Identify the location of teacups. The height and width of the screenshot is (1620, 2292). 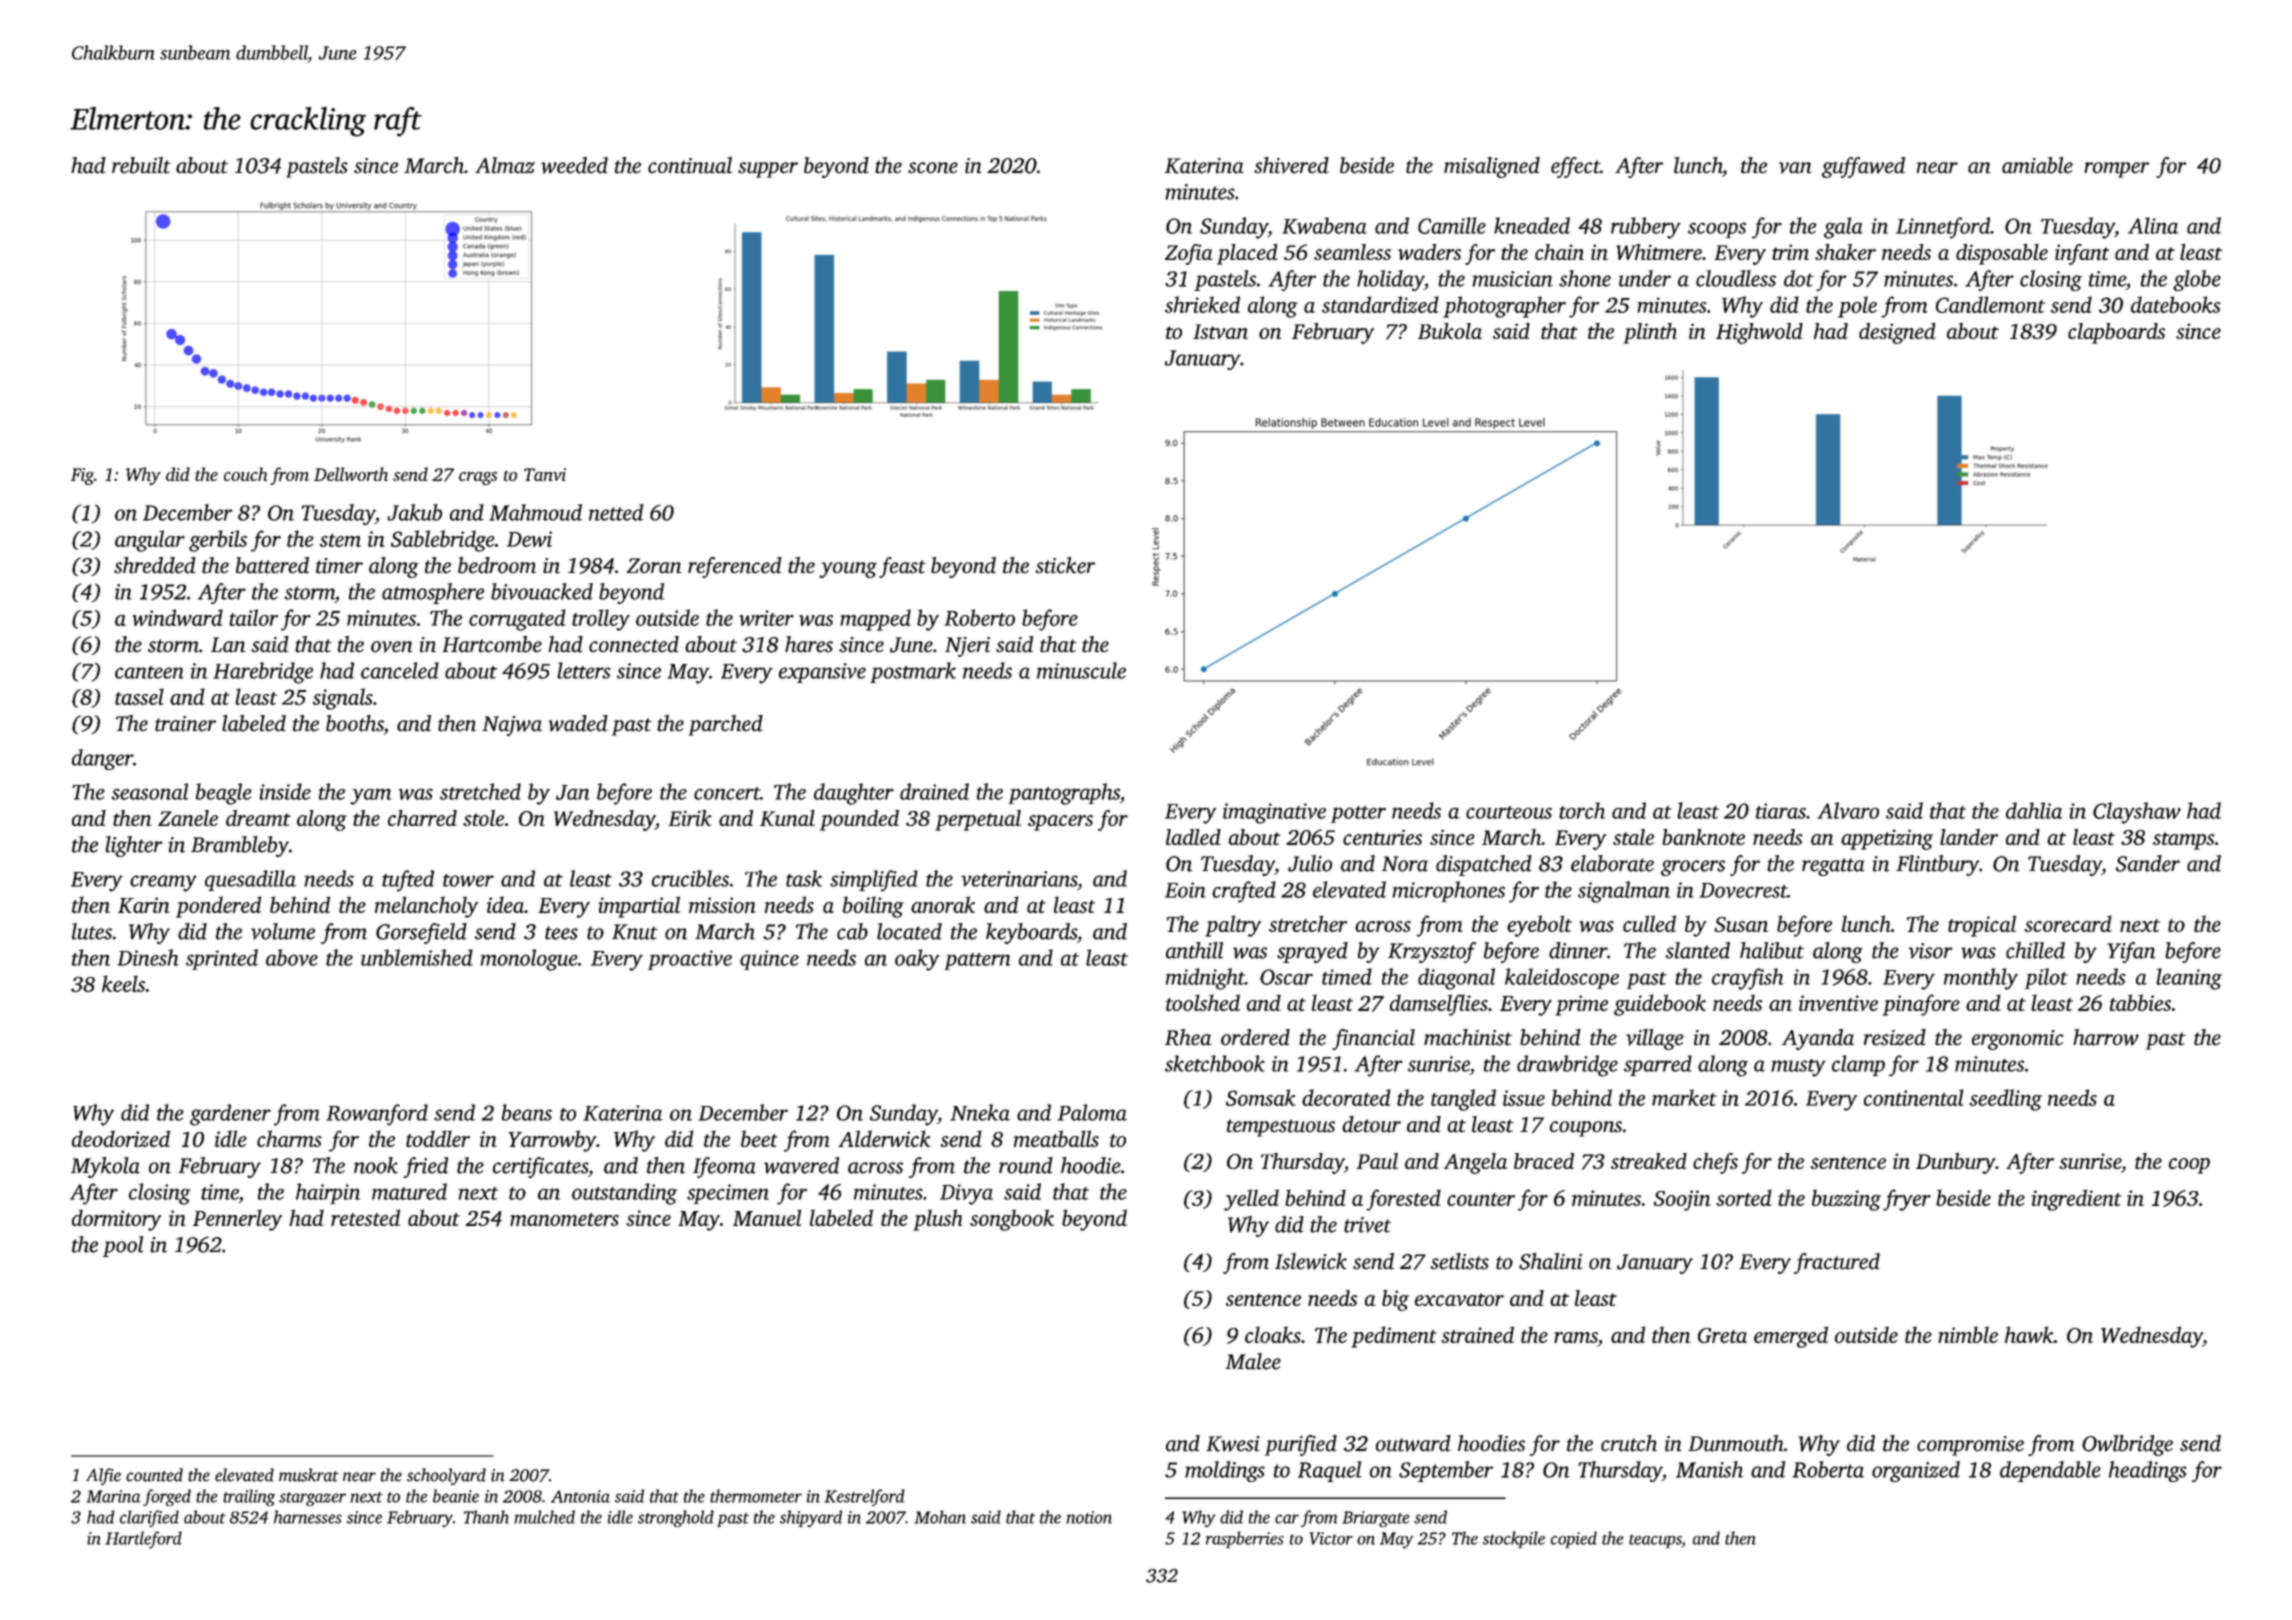
(1655, 1541).
